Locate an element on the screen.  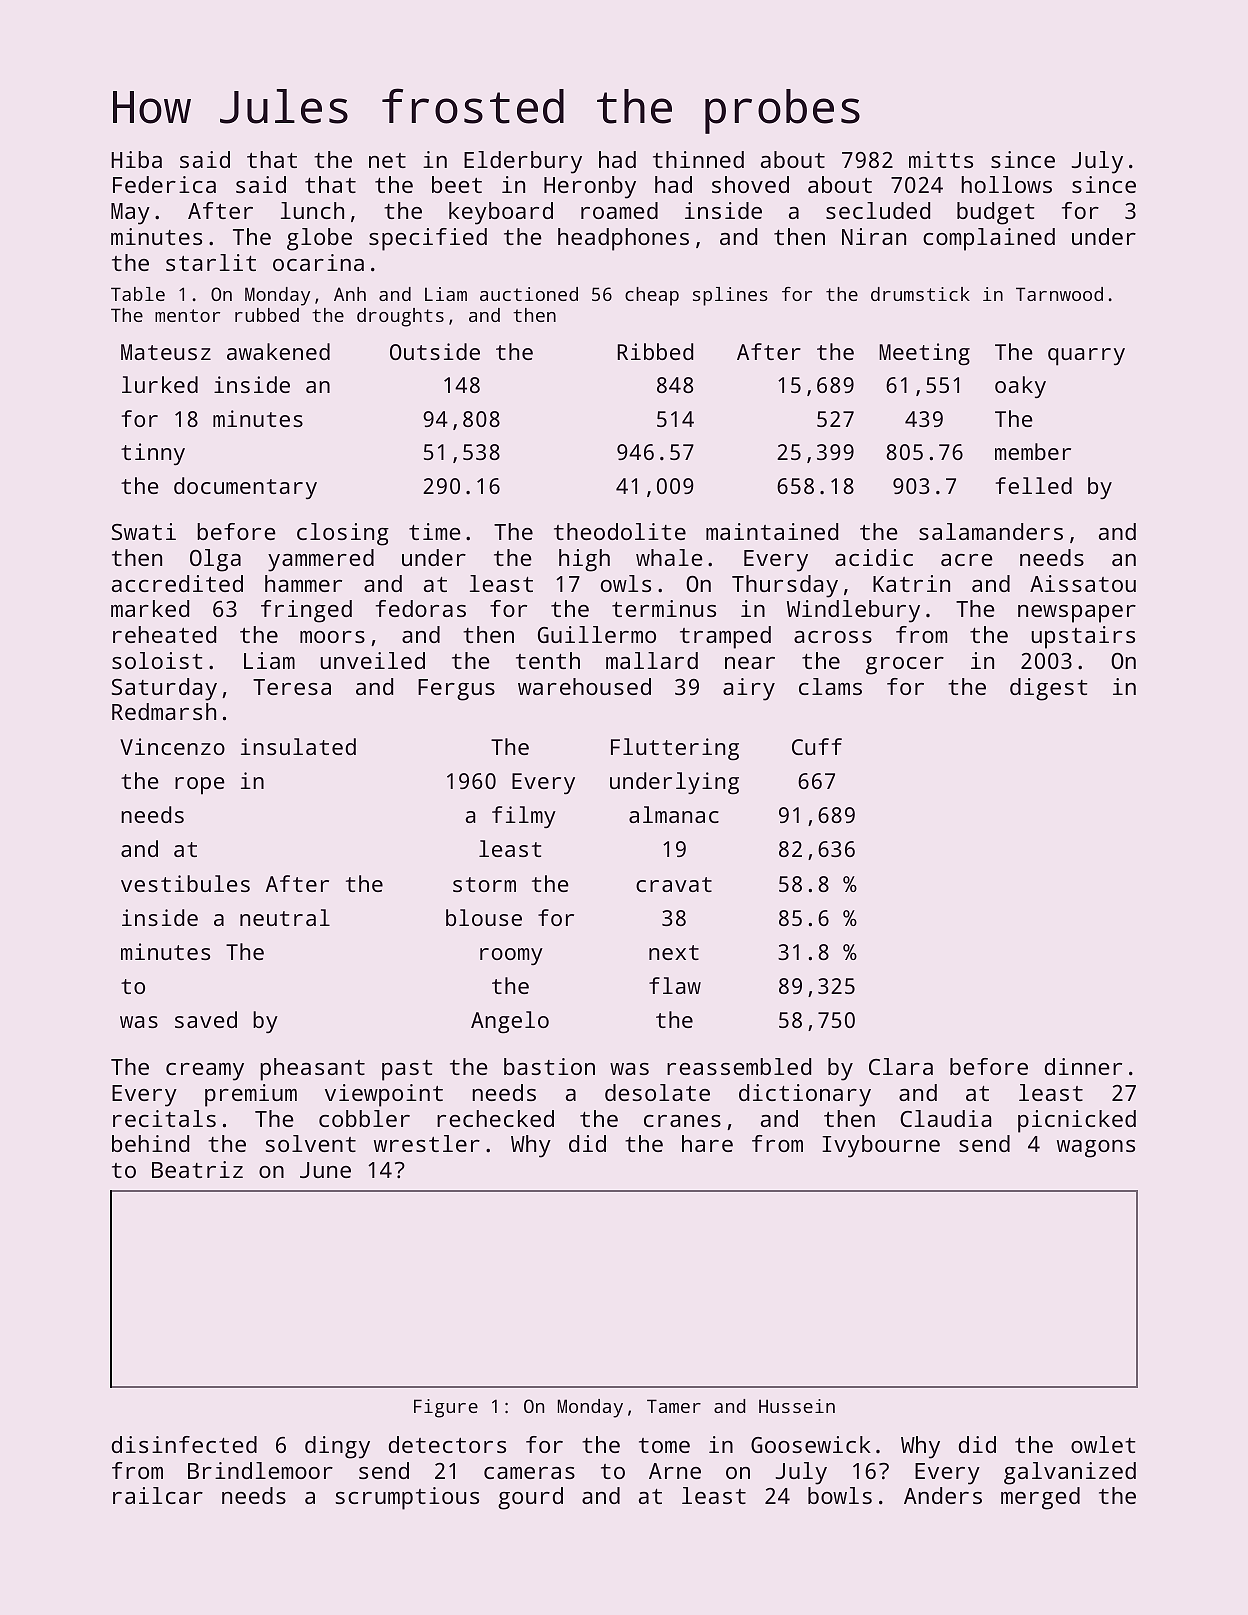
soloist is located at coordinates (157, 660).
